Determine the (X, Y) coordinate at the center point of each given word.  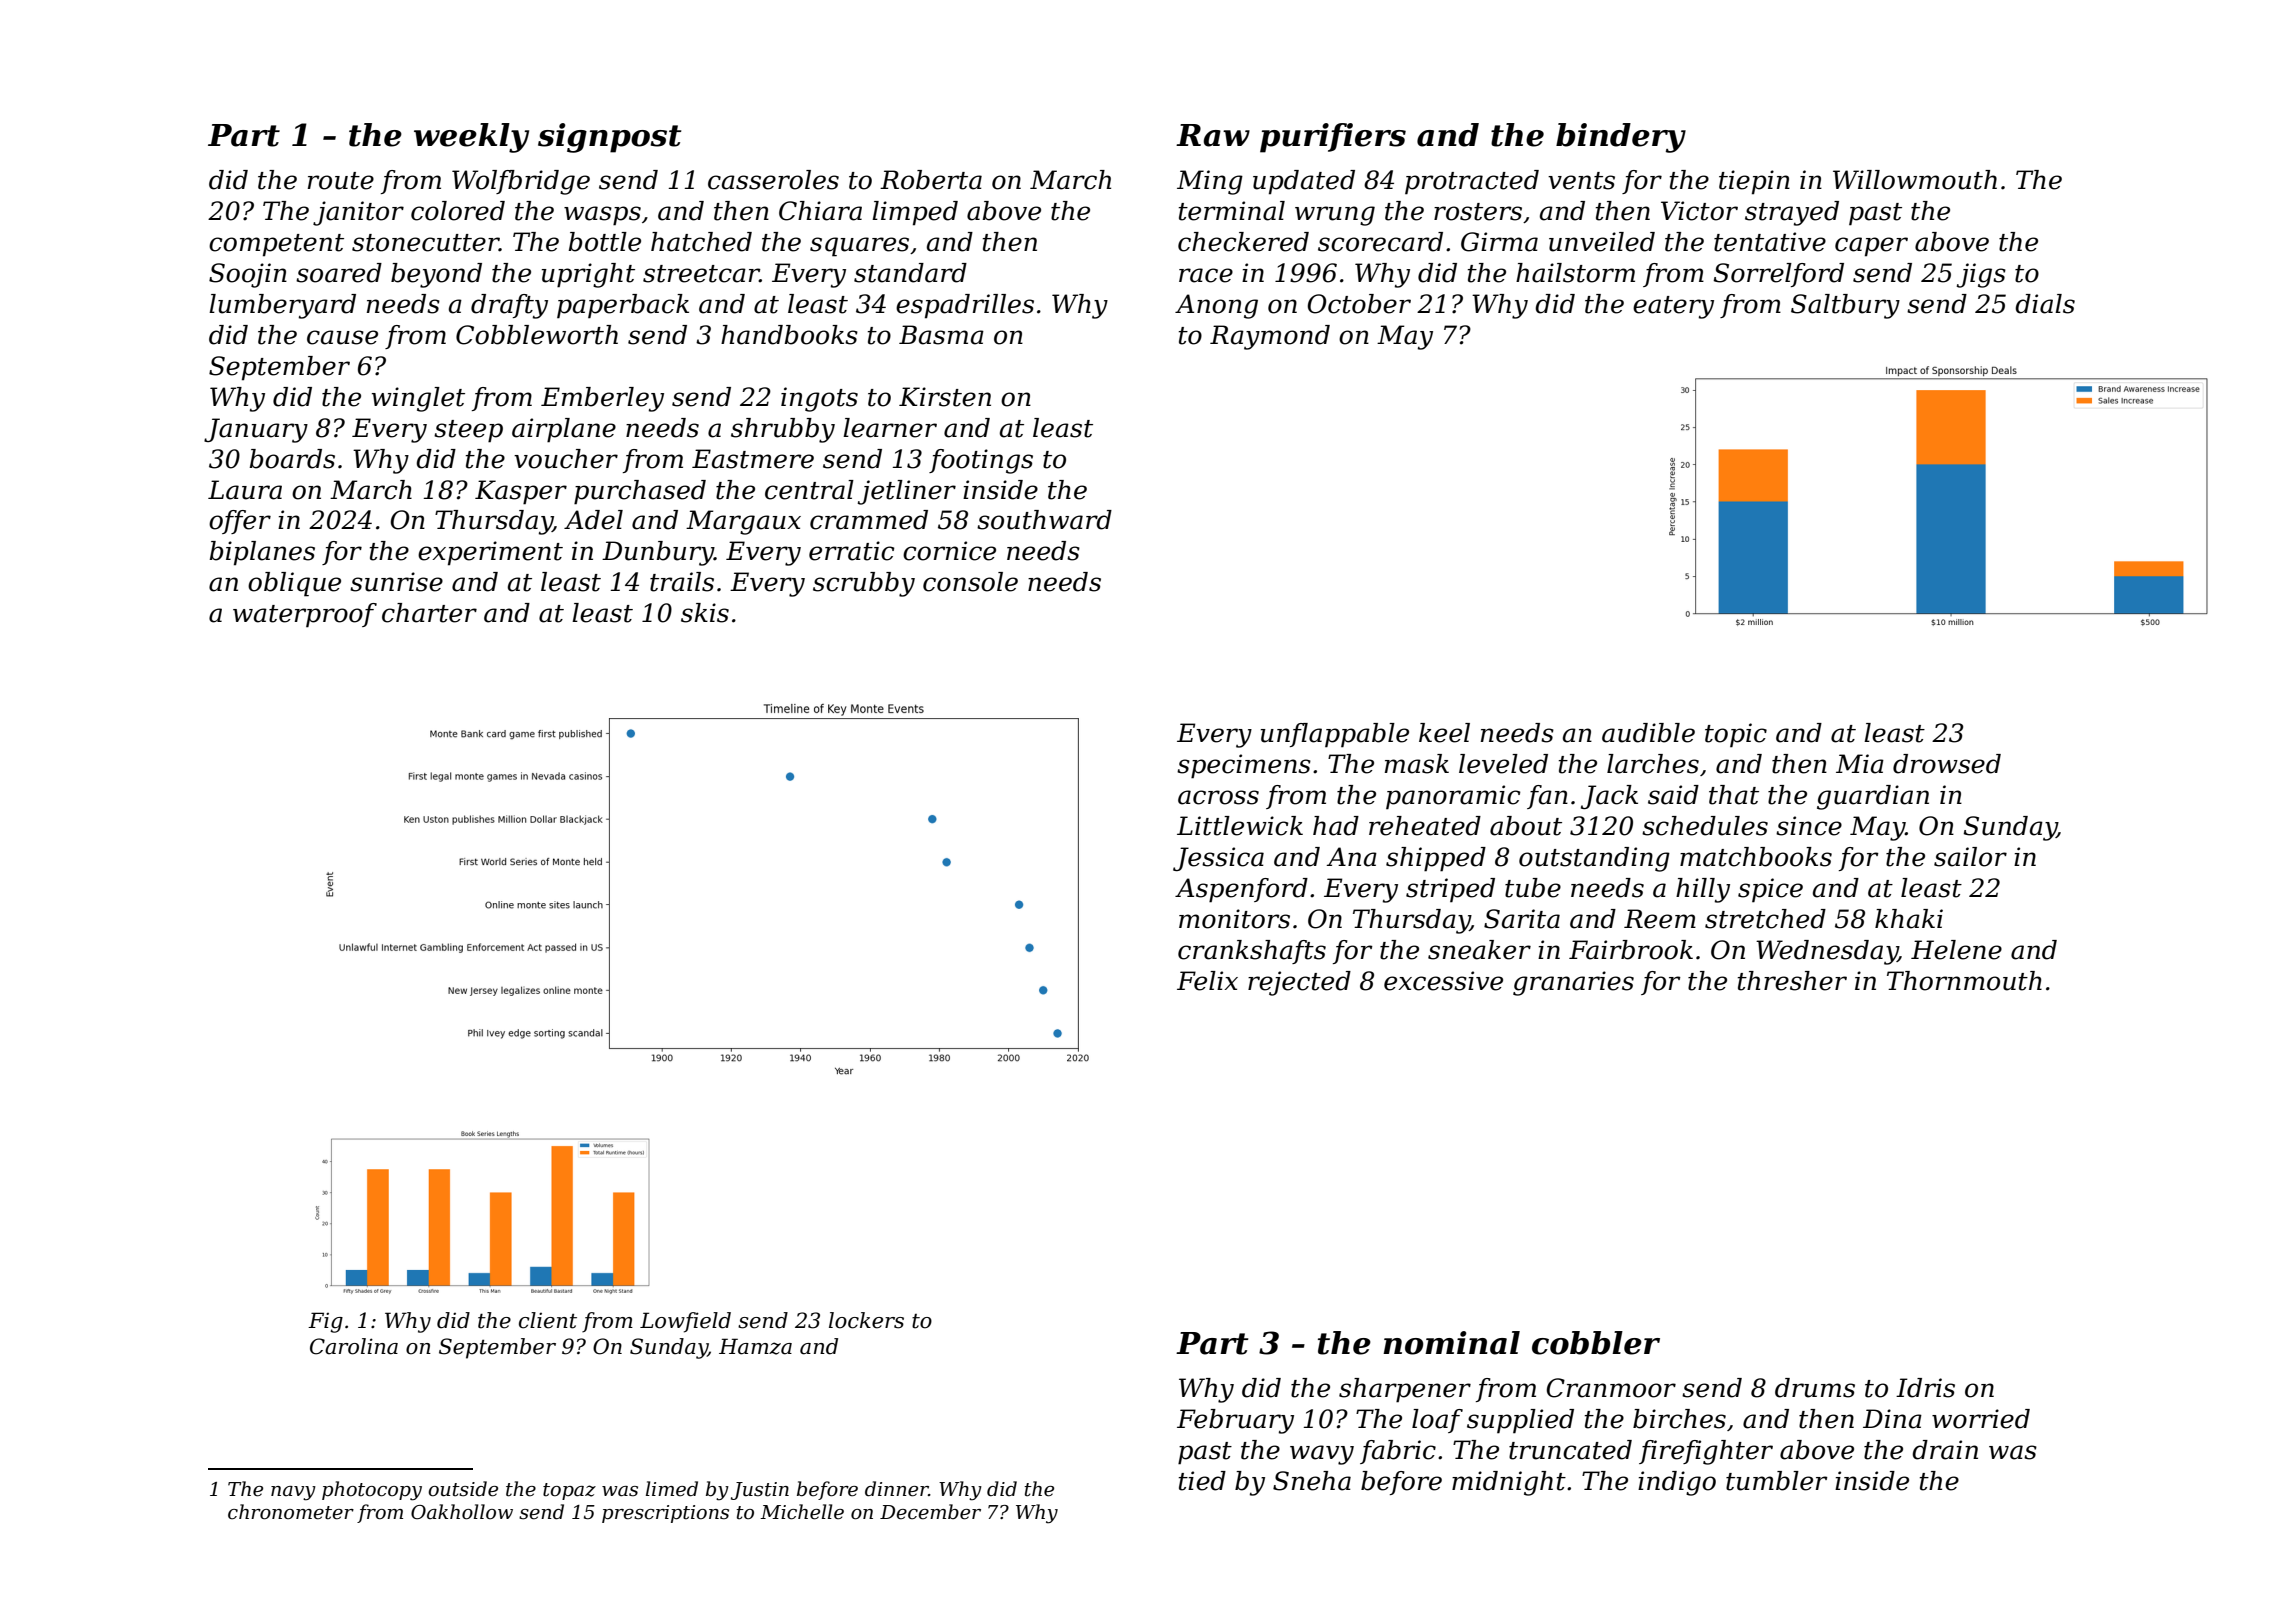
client (548, 1320)
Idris (1925, 1388)
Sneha (1312, 1481)
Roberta (931, 180)
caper (1871, 247)
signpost (609, 138)
